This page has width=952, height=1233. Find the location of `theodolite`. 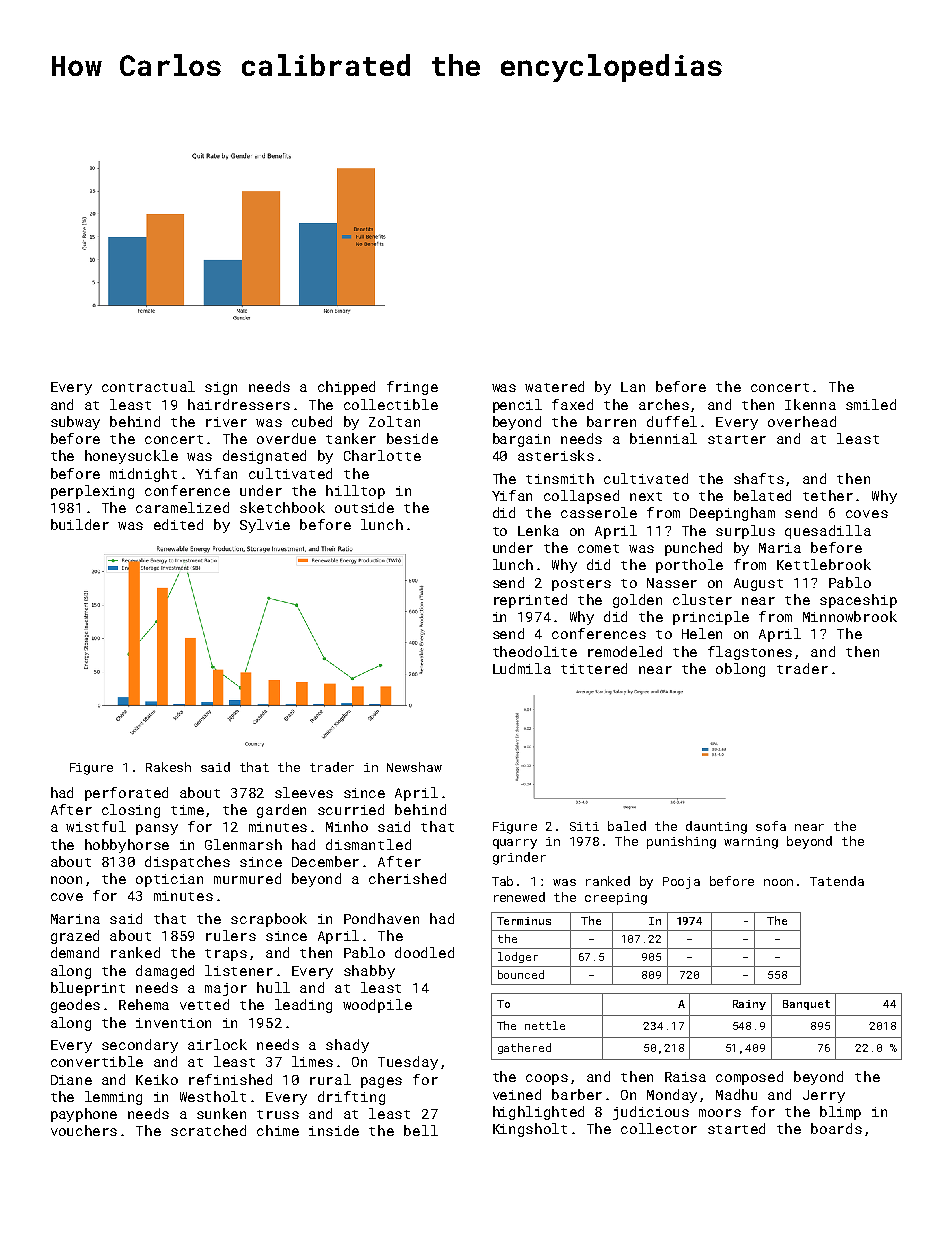

theodolite is located at coordinates (535, 651).
